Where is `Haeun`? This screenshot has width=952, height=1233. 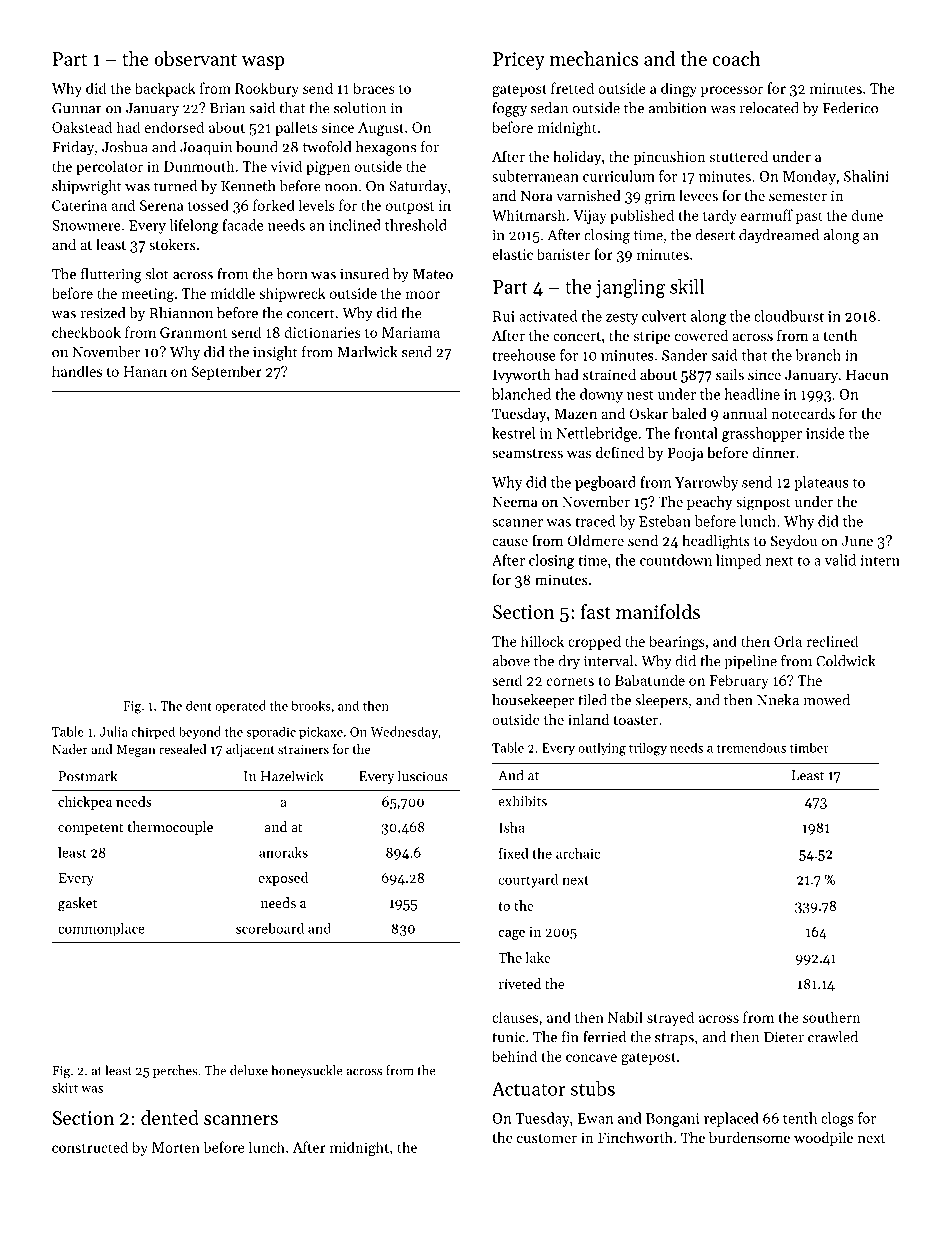 Haeun is located at coordinates (867, 374).
